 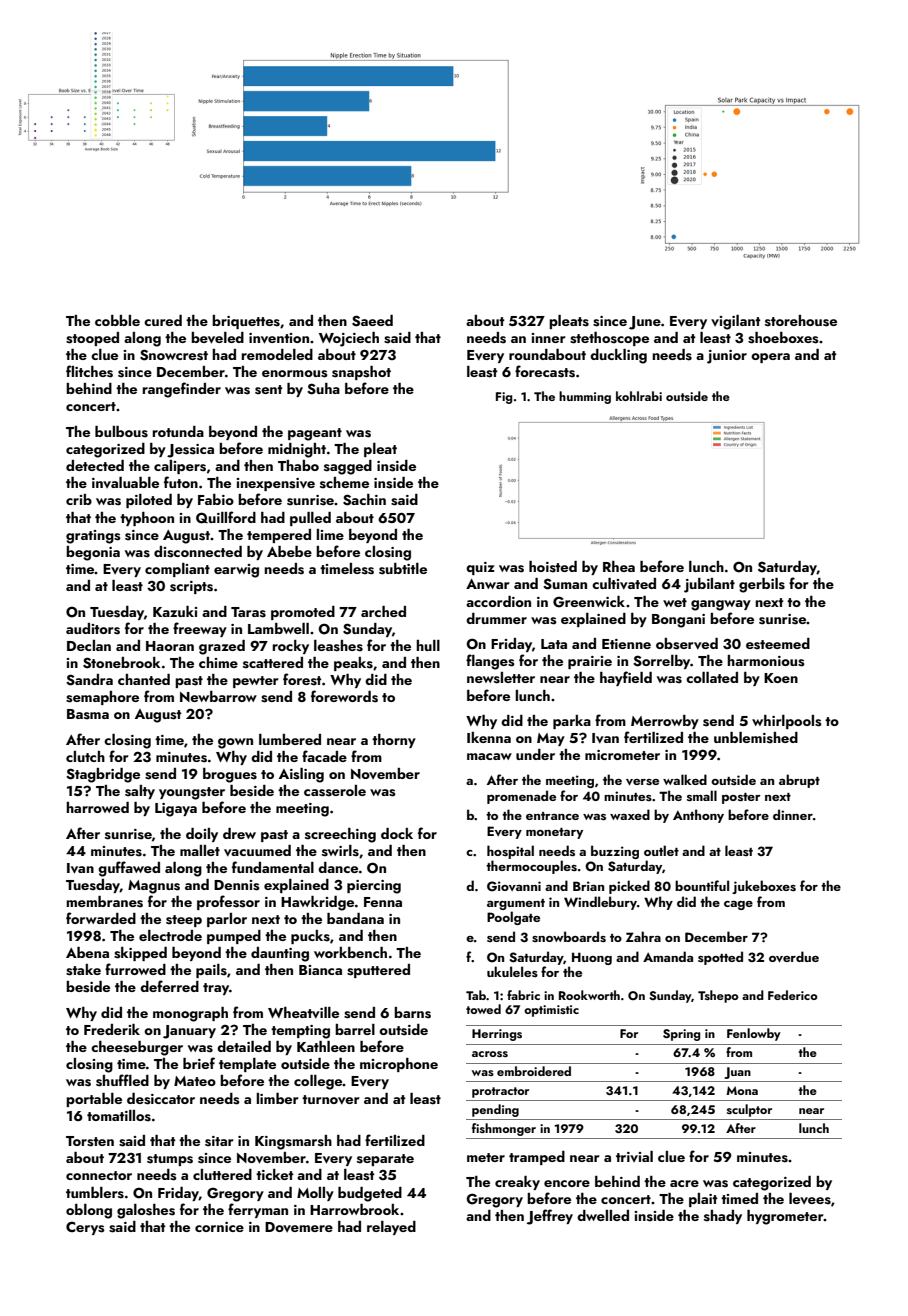 What do you see at coordinates (222, 1174) in the screenshot?
I see `cluttered` at bounding box center [222, 1174].
